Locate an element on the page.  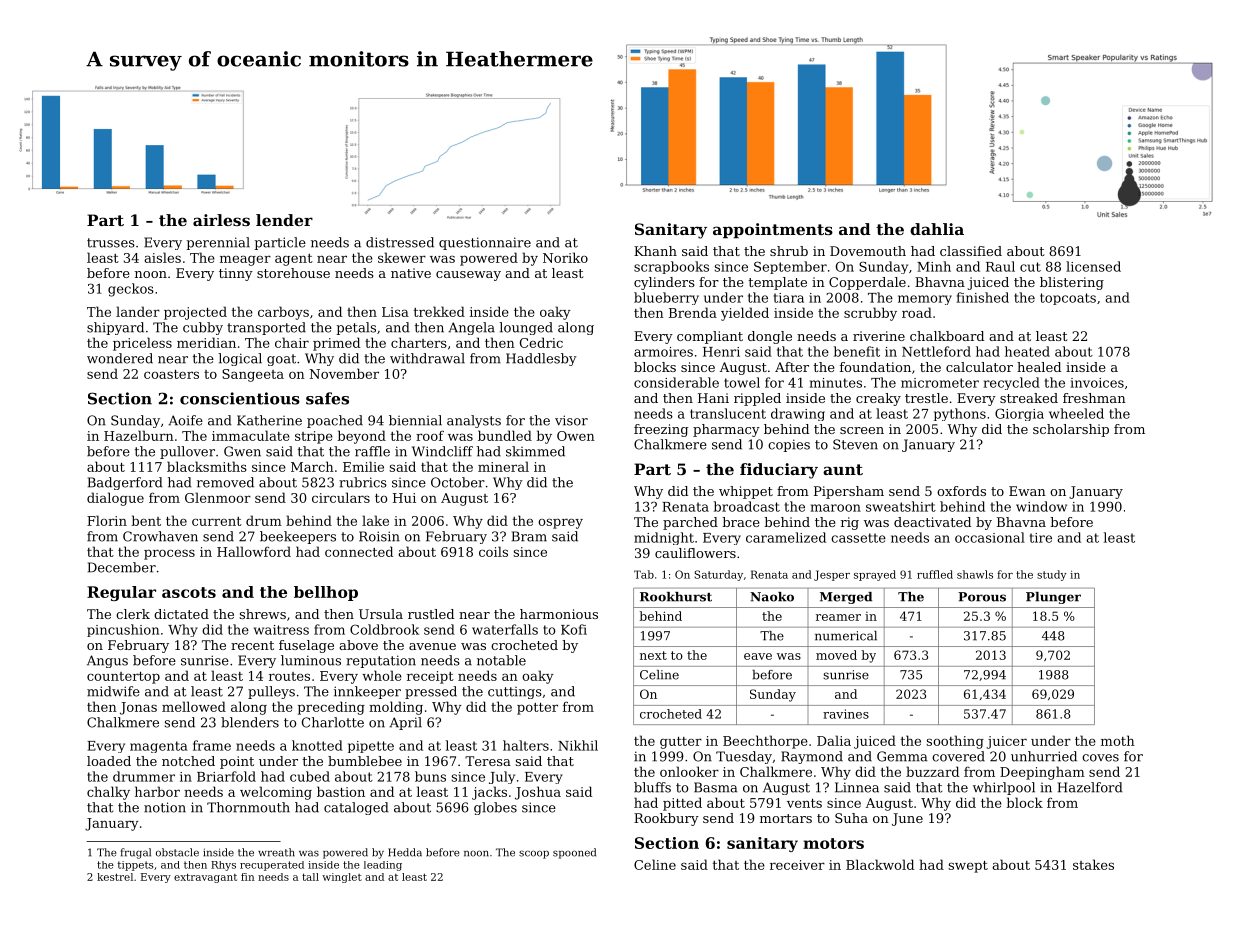
lake is located at coordinates (375, 520).
